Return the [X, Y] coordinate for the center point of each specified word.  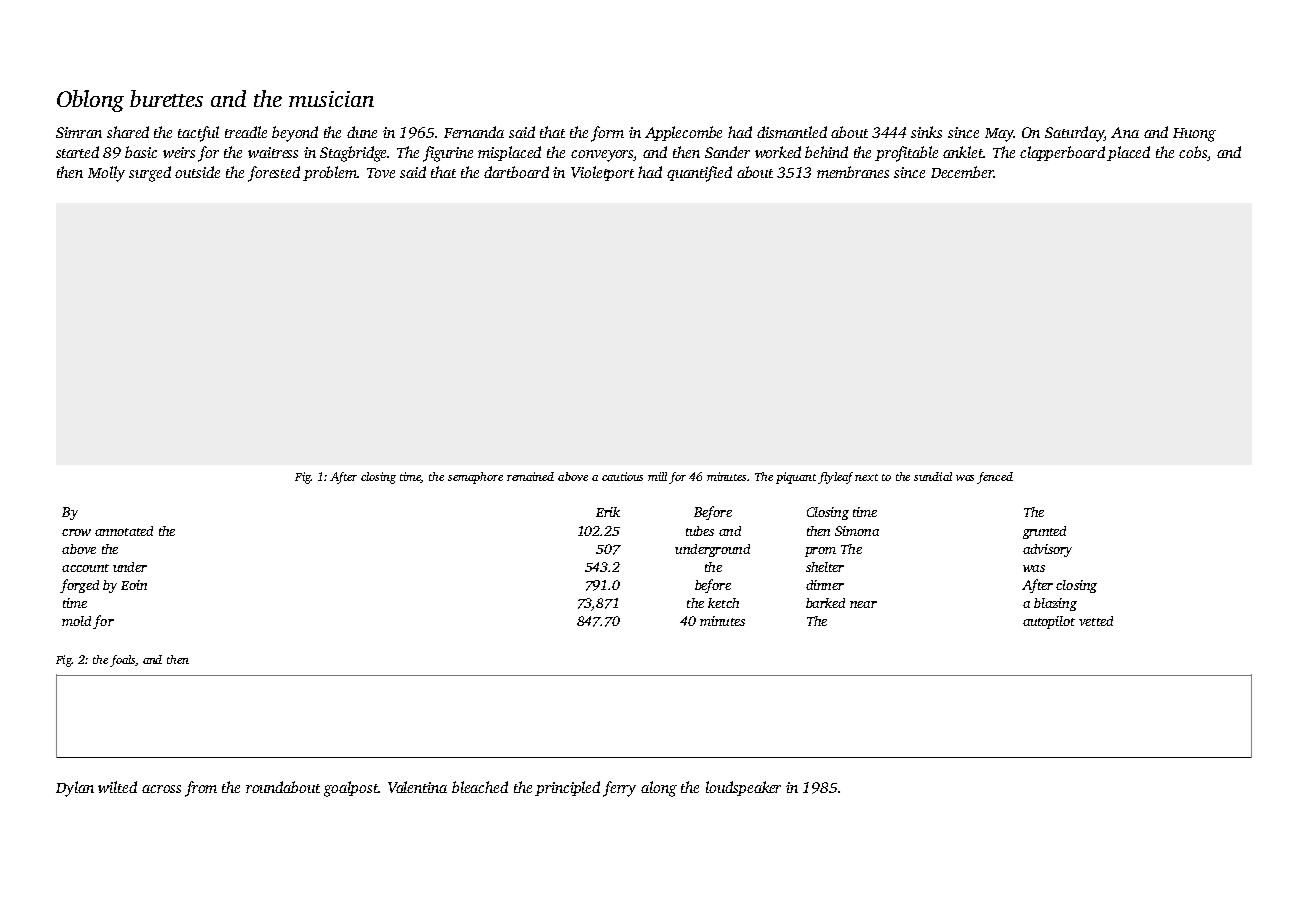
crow [76, 532]
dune [362, 132]
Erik [608, 512]
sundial [933, 476]
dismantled [792, 132]
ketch [723, 603]
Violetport [602, 173]
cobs [1193, 152]
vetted [1096, 621]
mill [657, 476]
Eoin [134, 585]
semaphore [475, 478]
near [863, 604]
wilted [117, 787]
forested [274, 174]
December [962, 172]
